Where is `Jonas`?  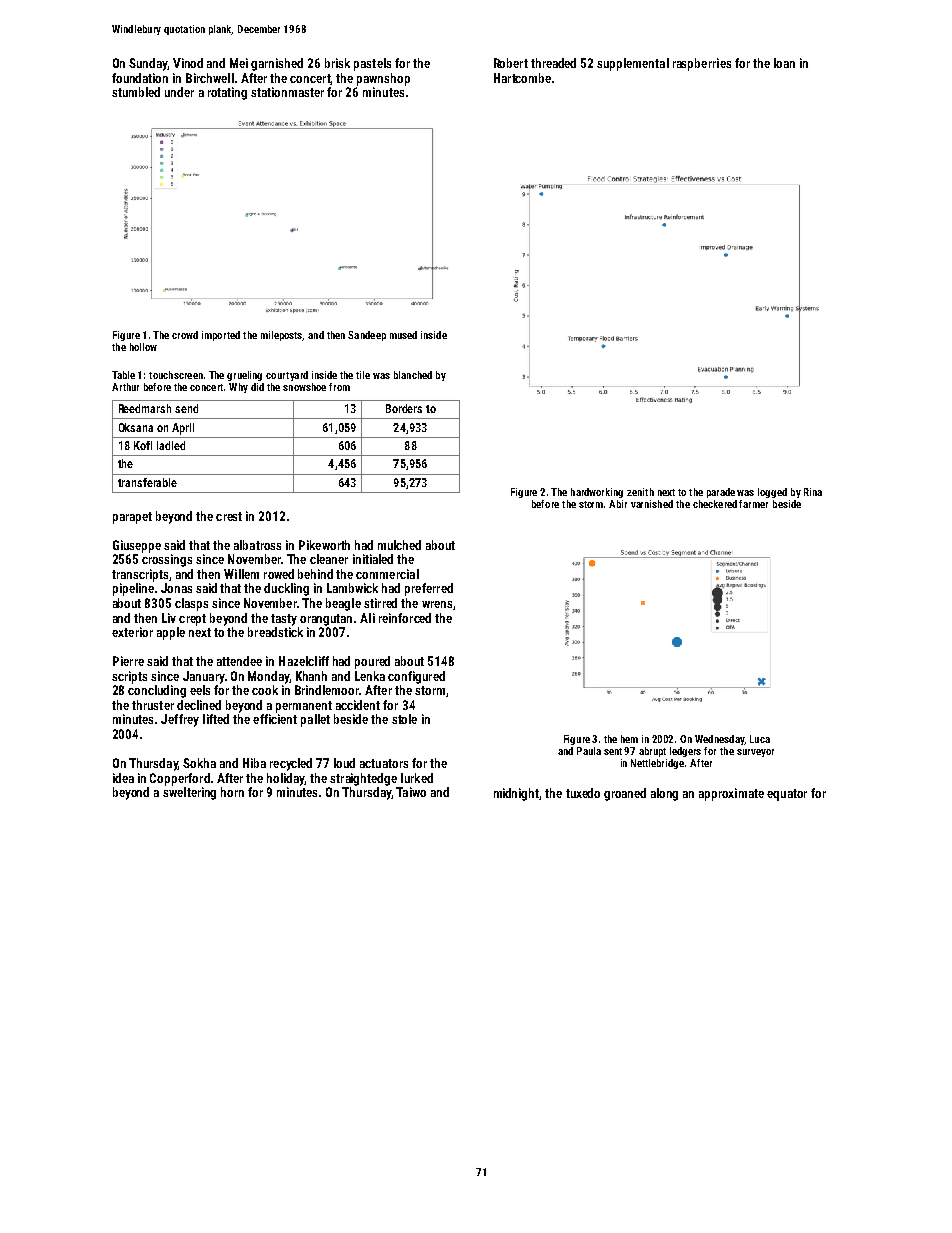
Jonas is located at coordinates (176, 588).
